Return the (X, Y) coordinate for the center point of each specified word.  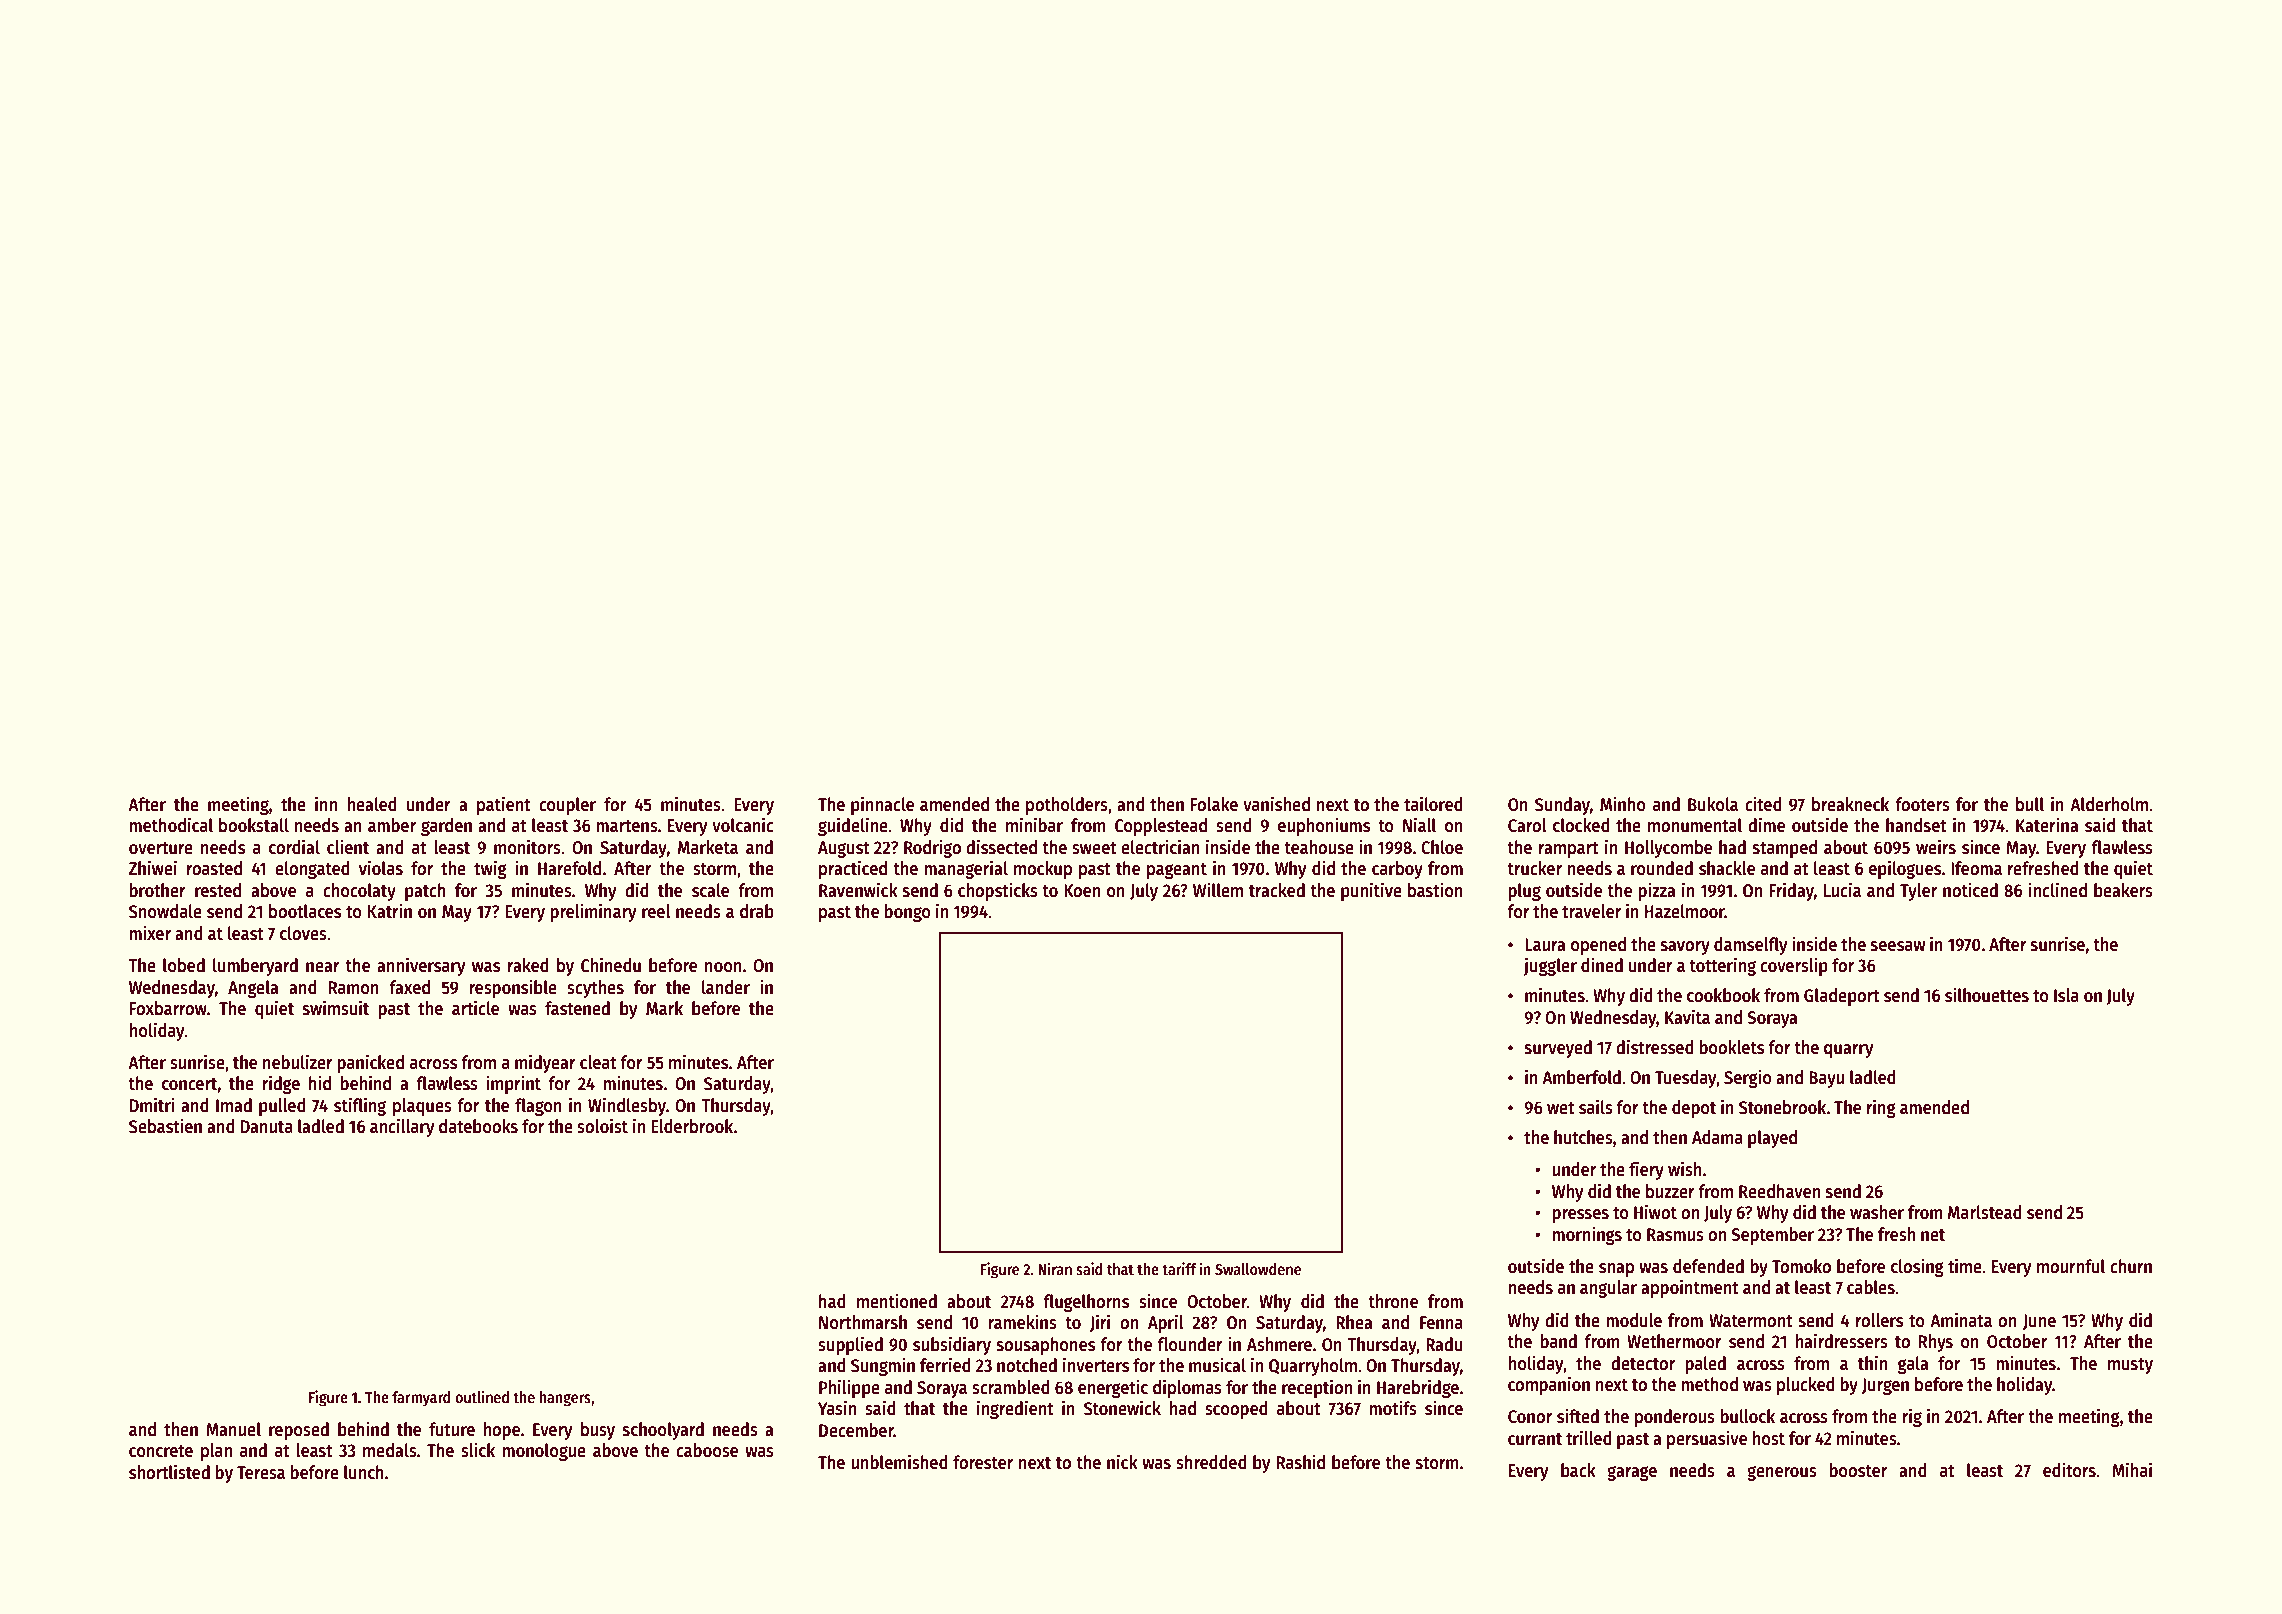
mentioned (897, 1301)
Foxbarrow (168, 1008)
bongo (908, 913)
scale (710, 890)
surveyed (1558, 1049)
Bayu (1826, 1079)
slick (478, 1450)
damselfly (1750, 946)
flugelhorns (1086, 1303)
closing (1917, 1267)
